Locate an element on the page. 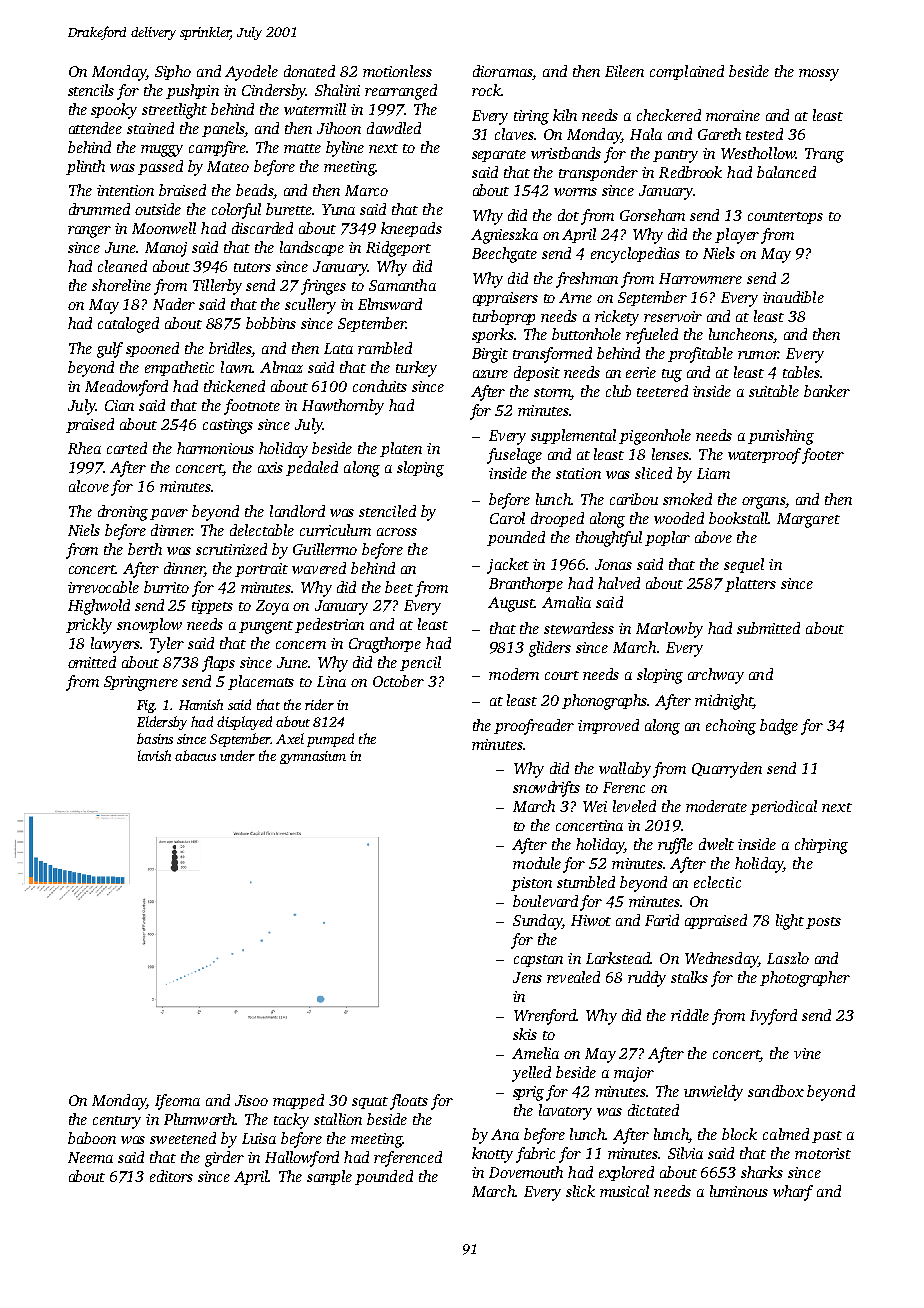 This page has height=1308, width=924. pumped is located at coordinates (330, 740).
